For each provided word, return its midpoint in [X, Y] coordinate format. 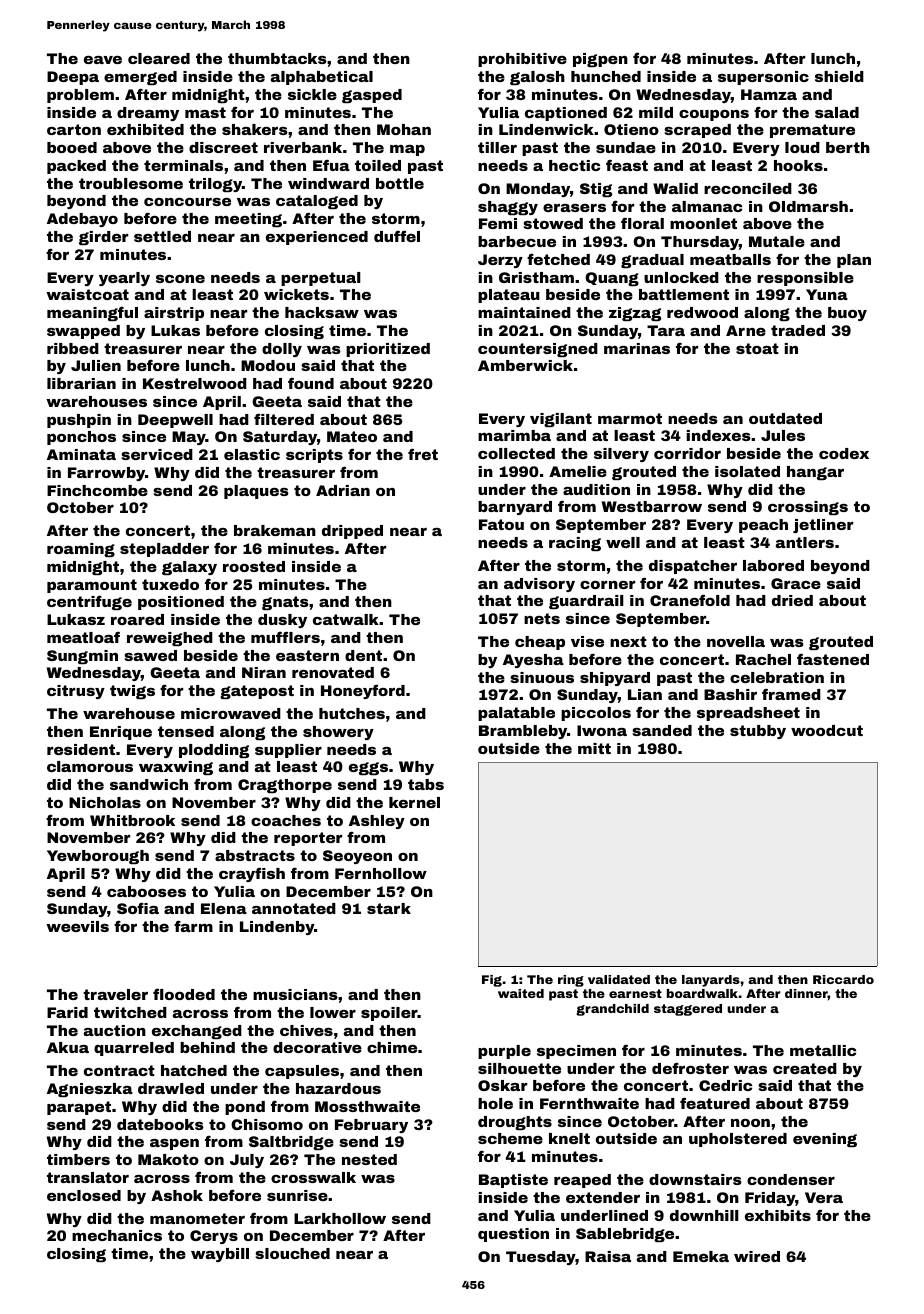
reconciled [748, 188]
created [805, 1068]
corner [607, 585]
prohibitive [522, 60]
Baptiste [513, 1181]
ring [571, 981]
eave [103, 60]
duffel [397, 236]
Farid [67, 1012]
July [247, 1161]
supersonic [763, 78]
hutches [352, 713]
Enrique [121, 733]
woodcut [827, 730]
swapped [83, 332]
